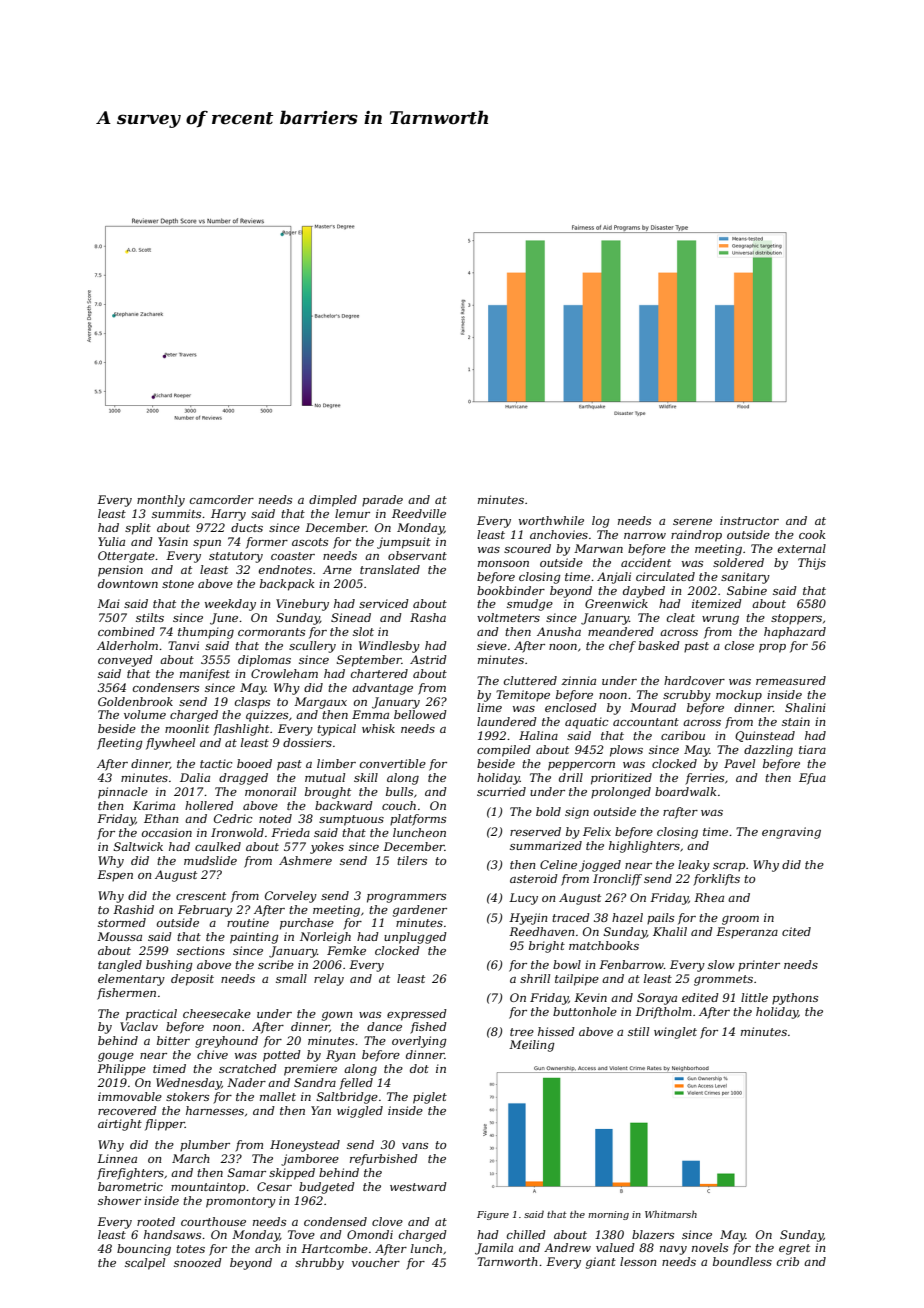  What do you see at coordinates (205, 1146) in the document?
I see `plumber` at bounding box center [205, 1146].
